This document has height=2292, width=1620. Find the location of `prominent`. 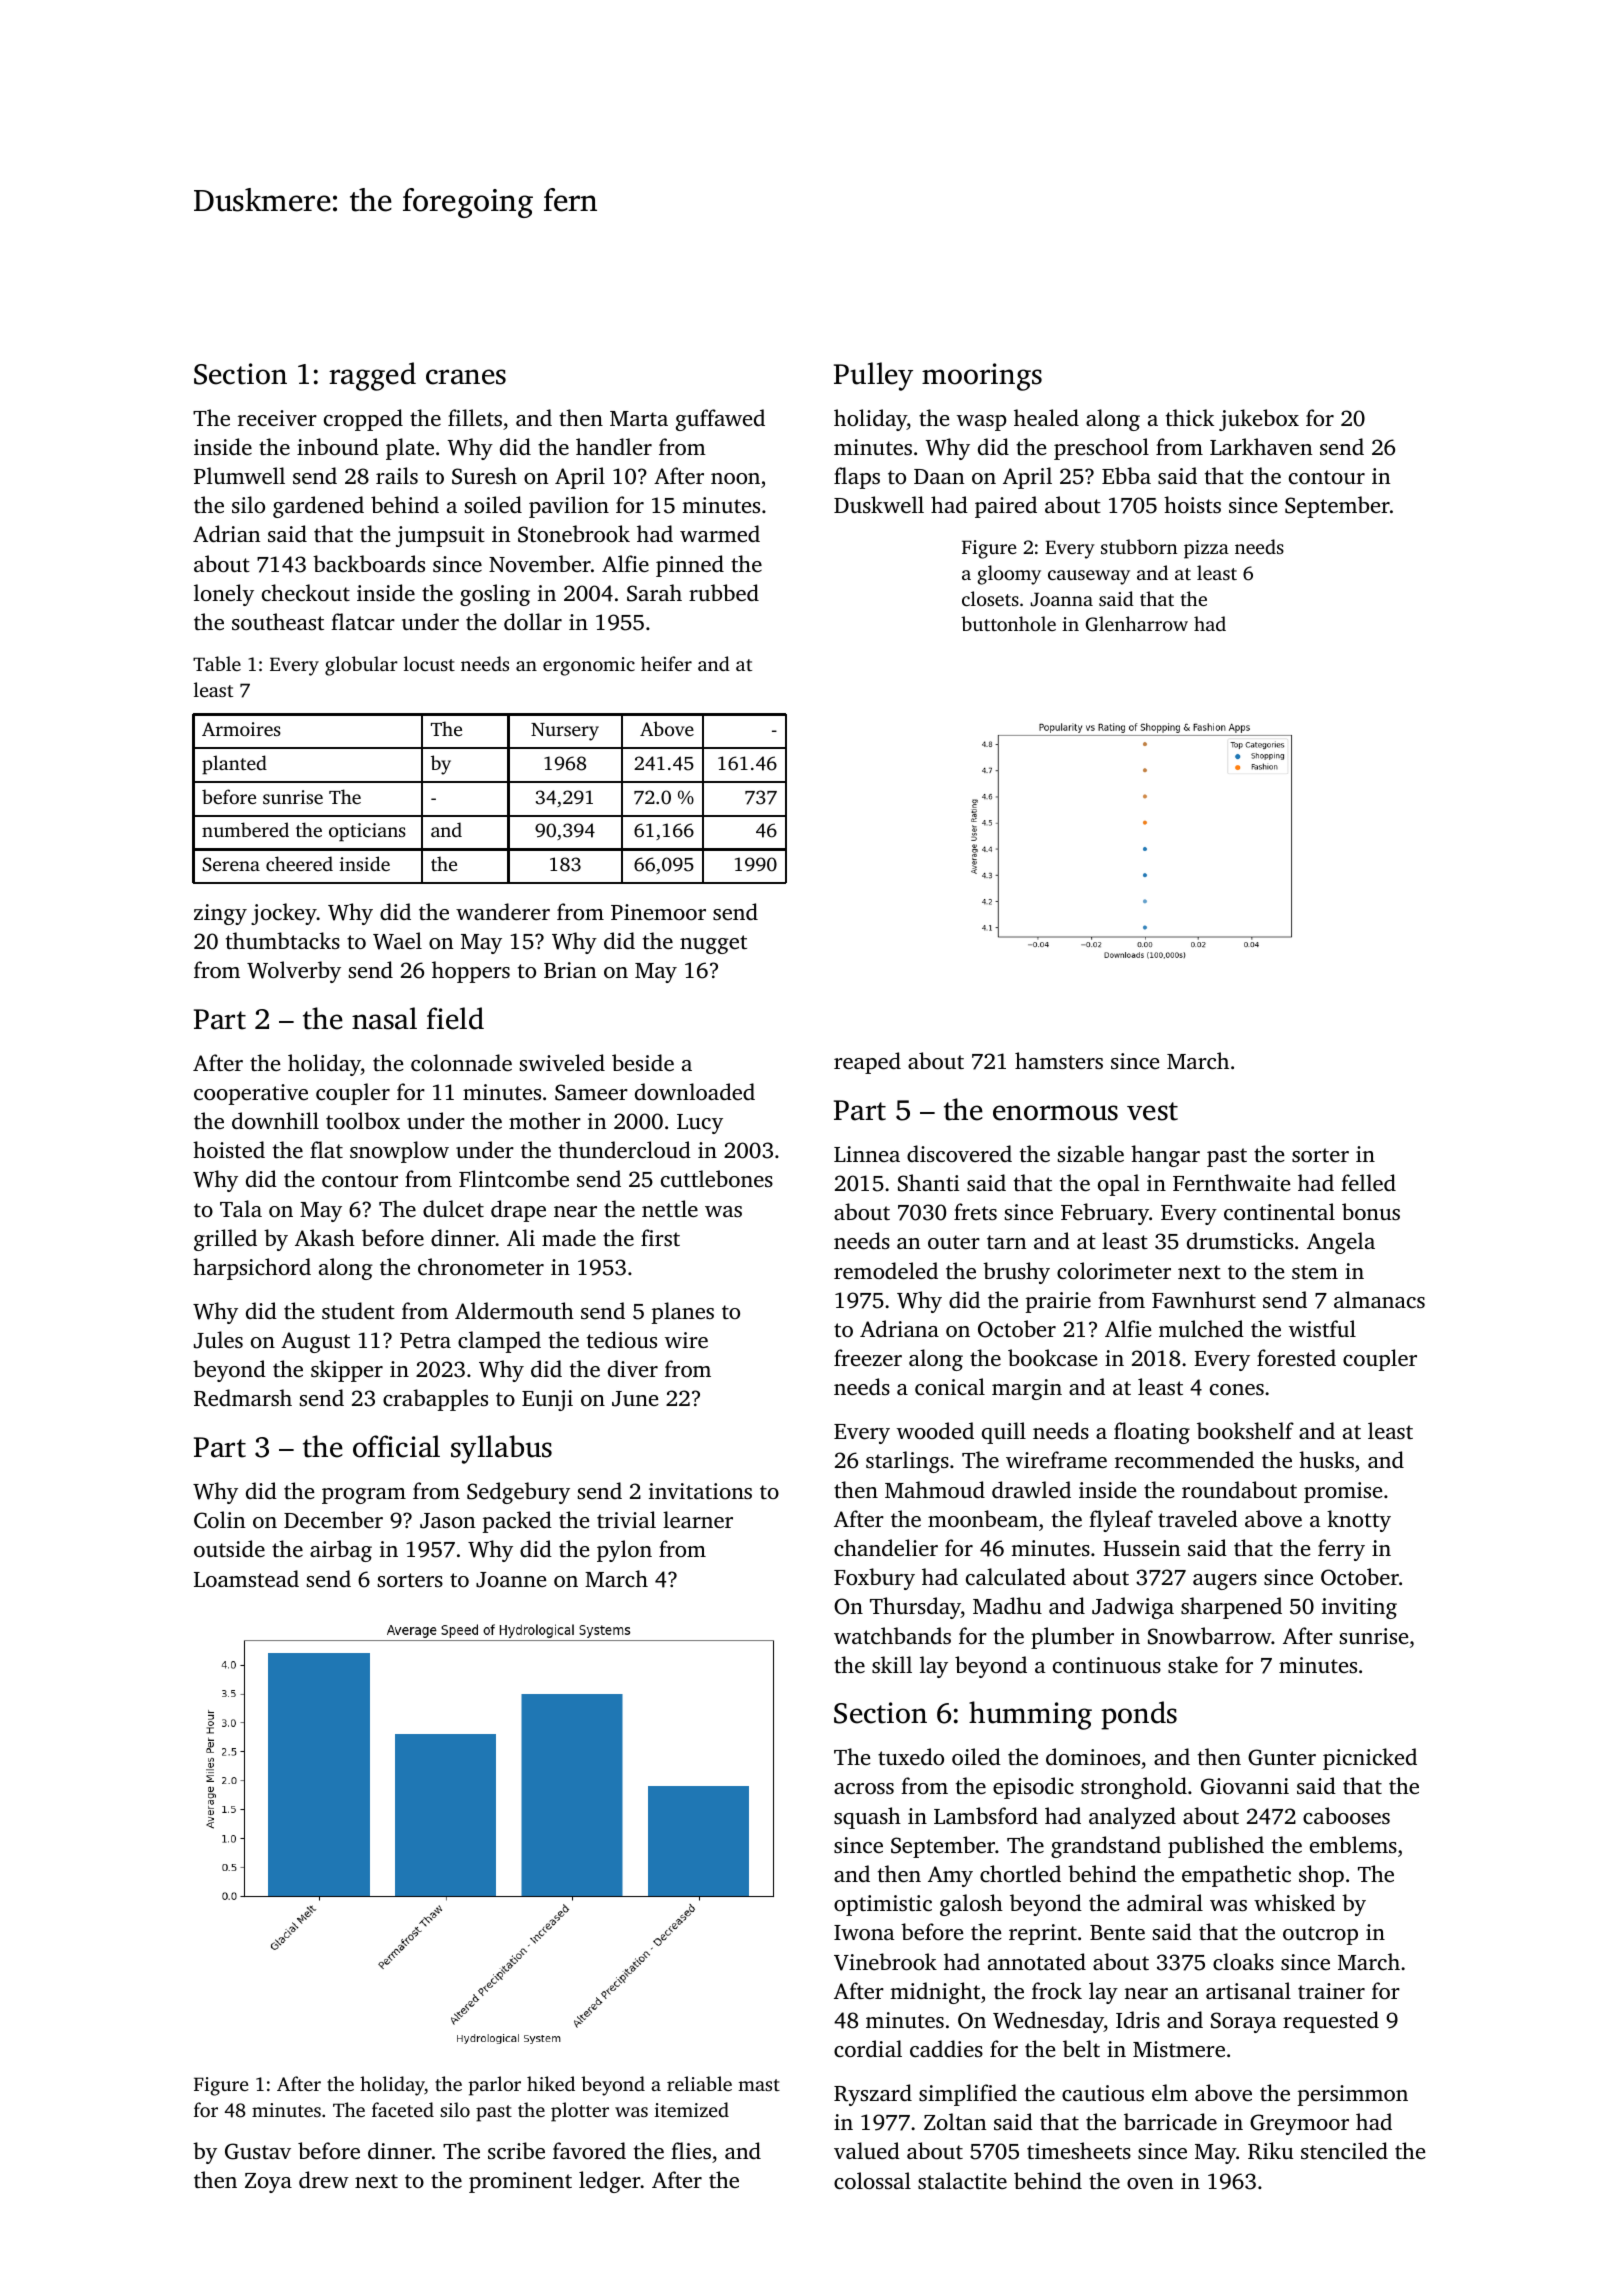

prominent is located at coordinates (520, 2182).
